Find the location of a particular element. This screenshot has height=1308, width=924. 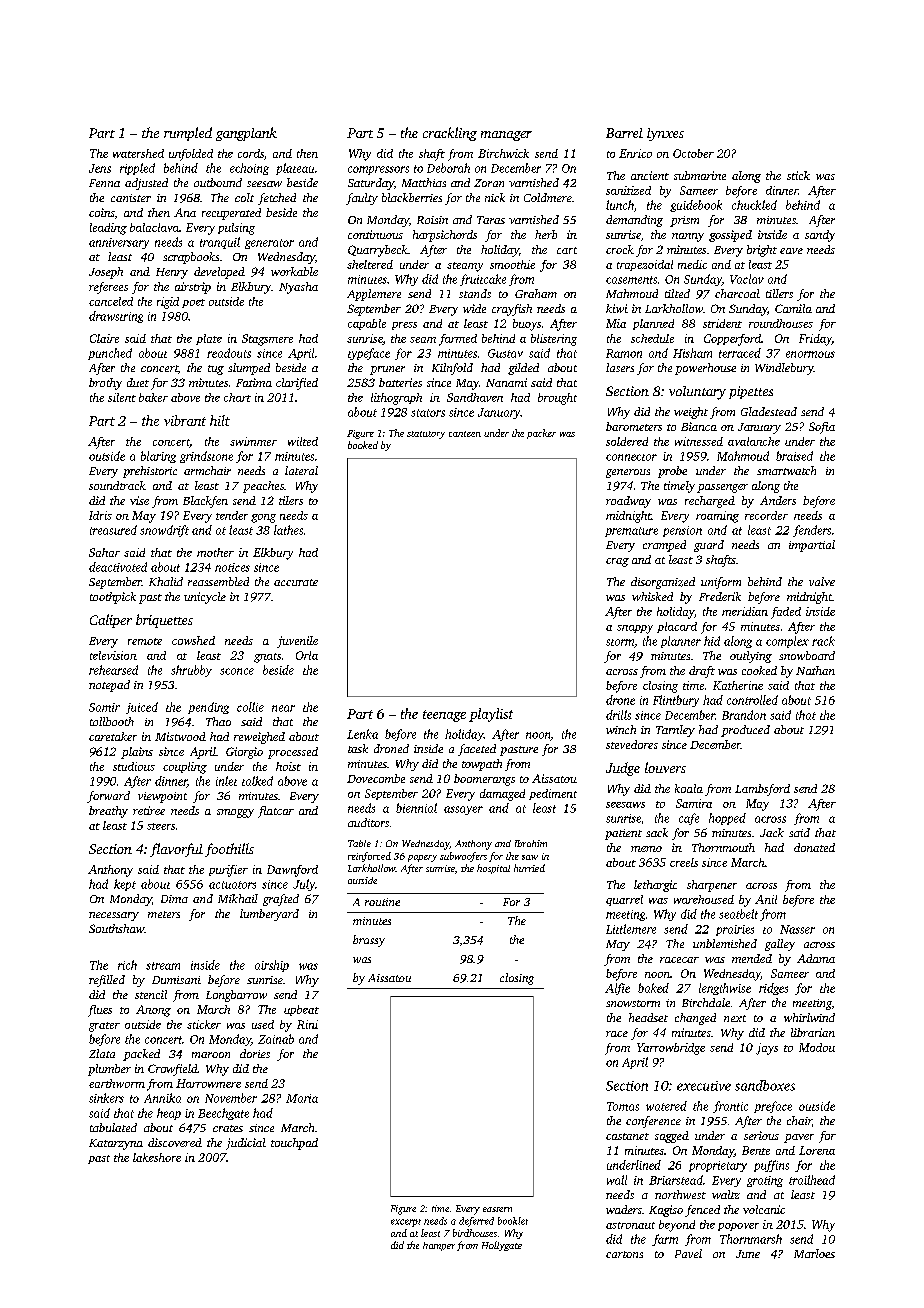

manager is located at coordinates (506, 136).
